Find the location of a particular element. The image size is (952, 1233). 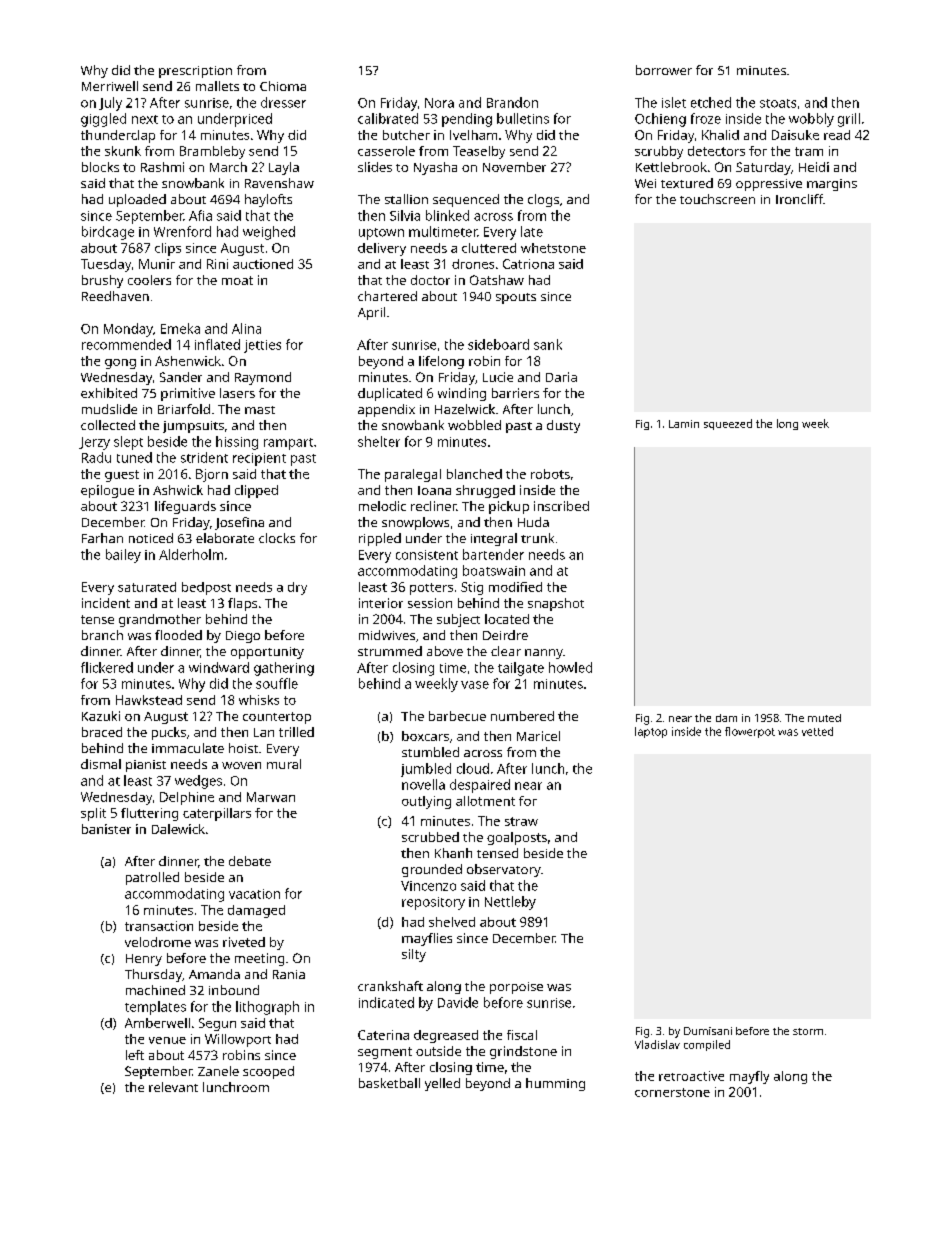

branch is located at coordinates (102, 635).
